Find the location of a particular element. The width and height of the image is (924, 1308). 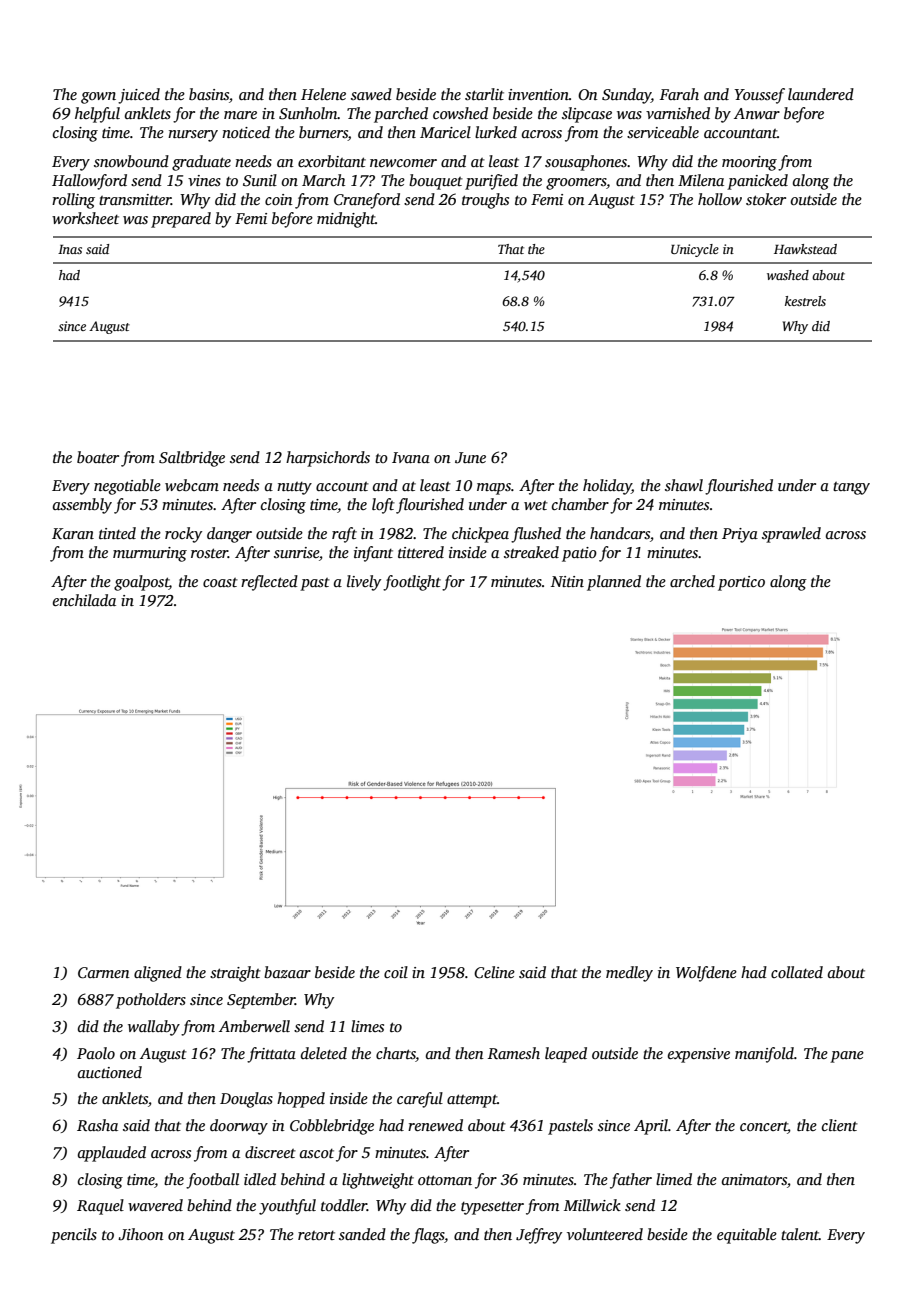

pane is located at coordinates (847, 1057).
